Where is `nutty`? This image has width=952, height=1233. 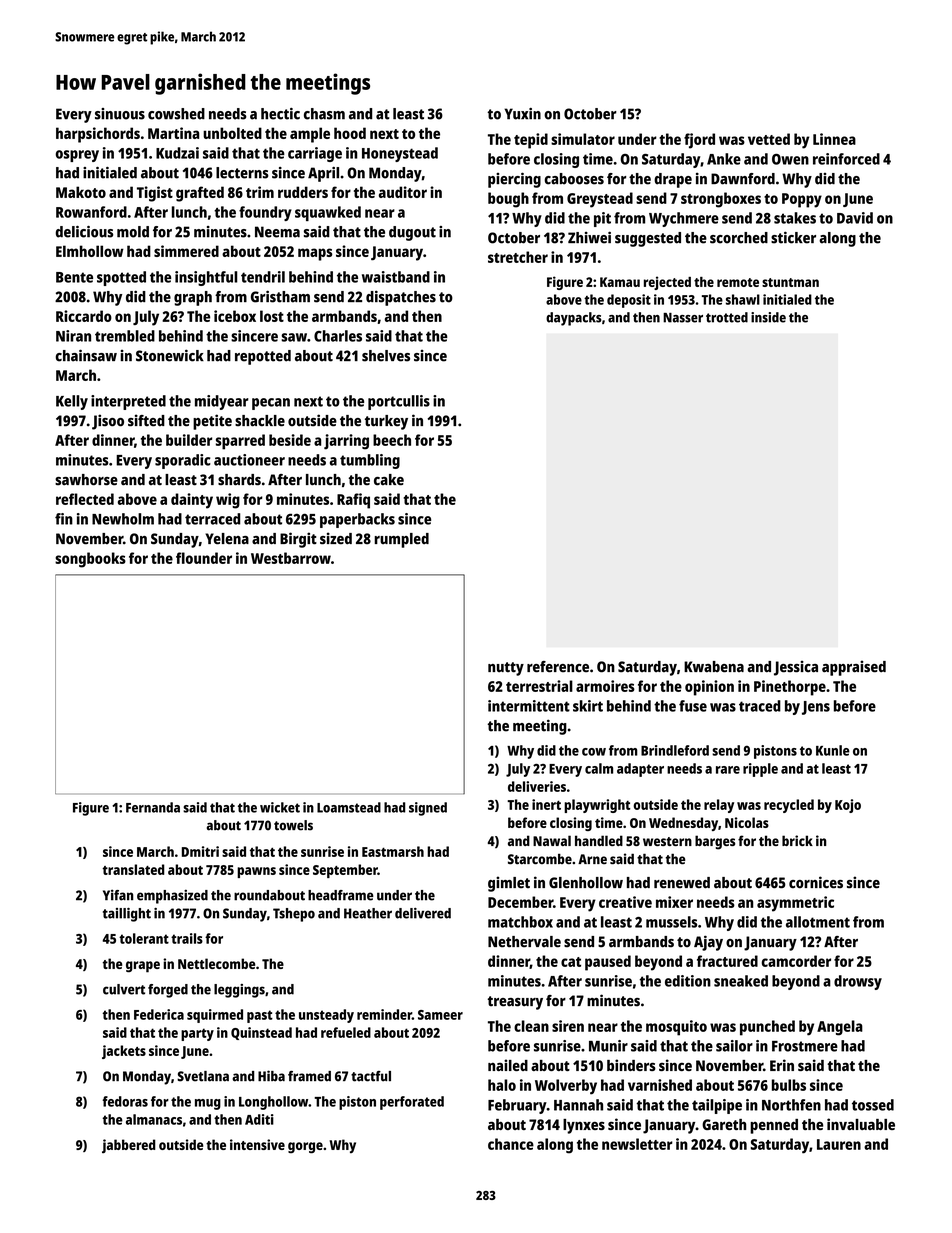
nutty is located at coordinates (506, 669).
